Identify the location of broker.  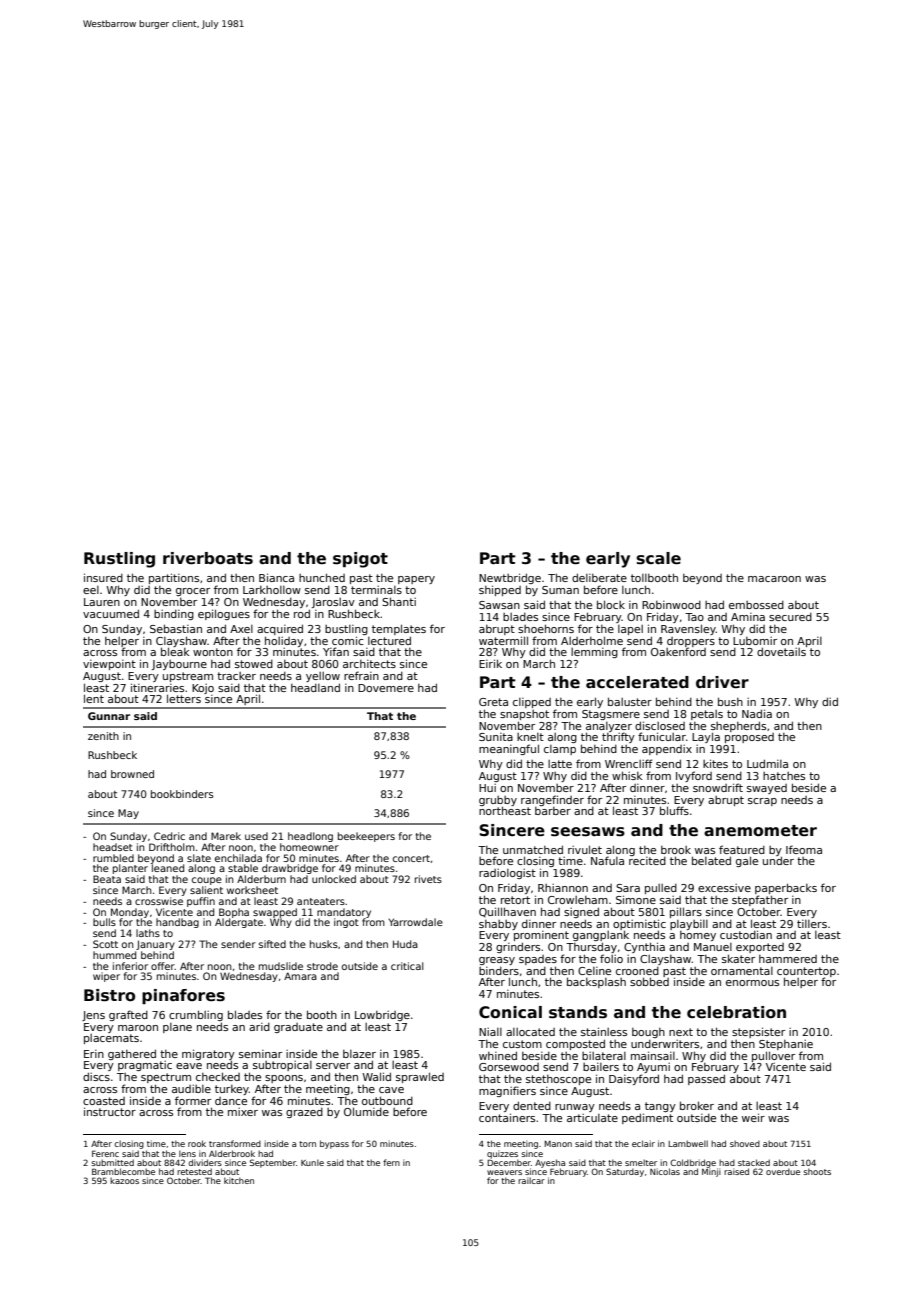
(697, 1105).
